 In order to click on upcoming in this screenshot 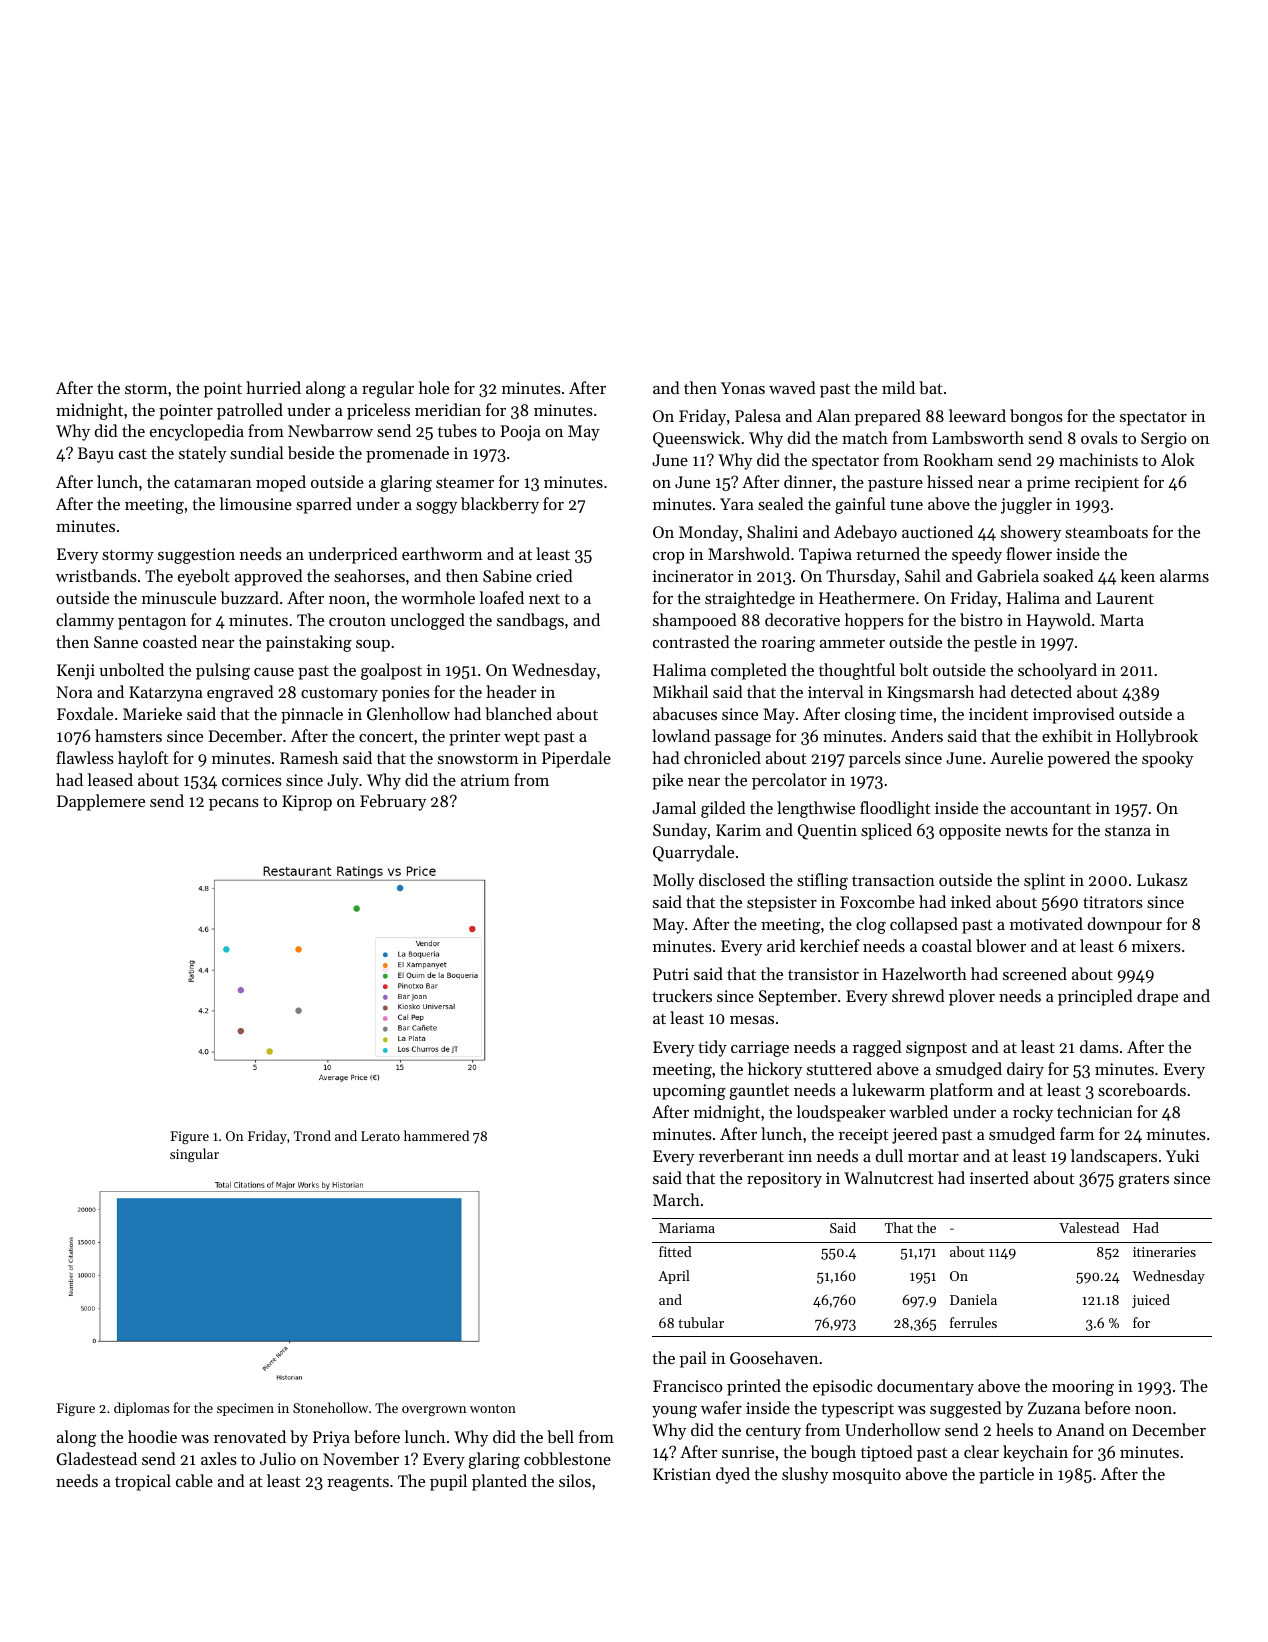, I will do `click(689, 1092)`.
